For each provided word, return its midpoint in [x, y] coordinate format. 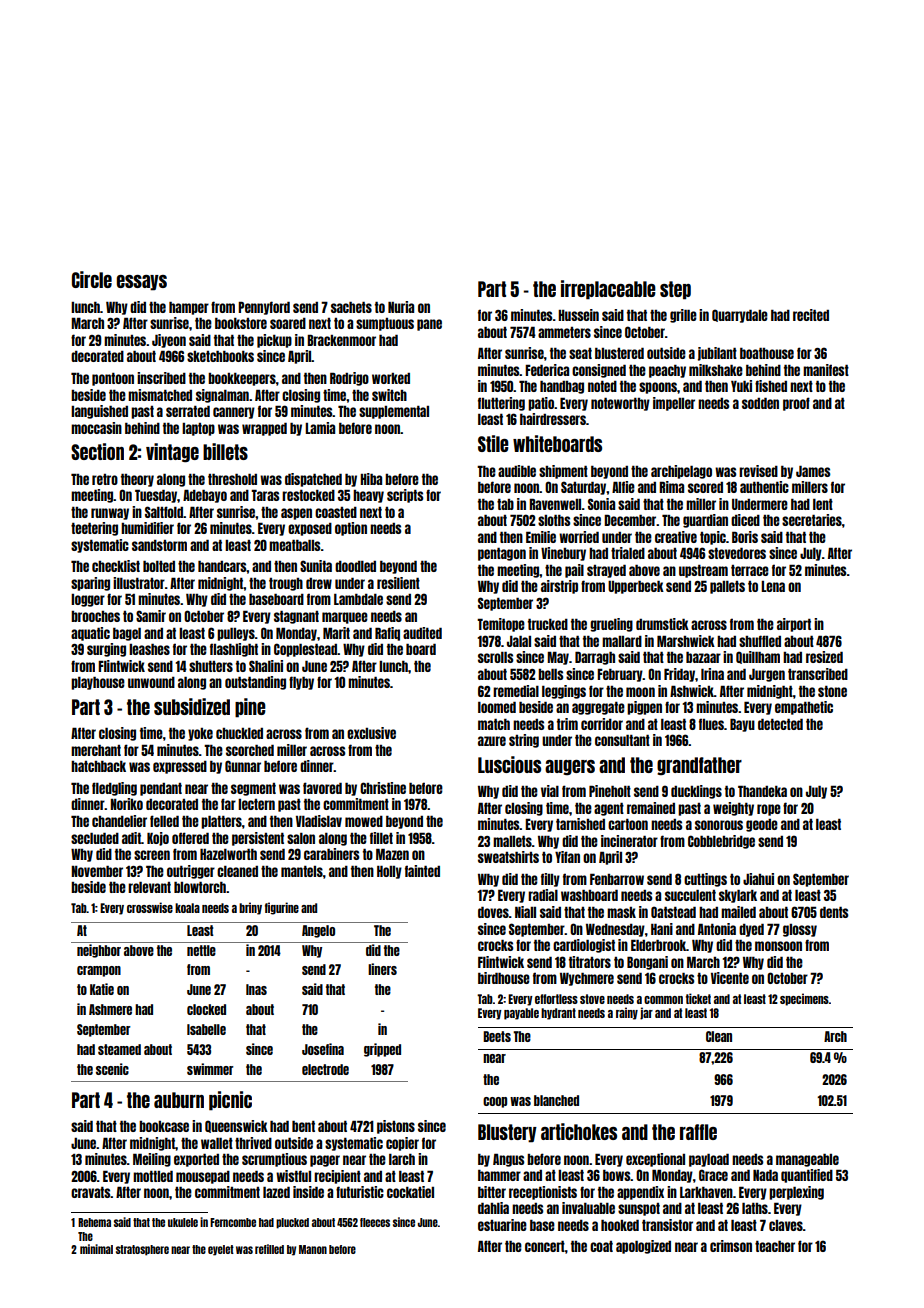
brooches [95, 616]
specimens [804, 999]
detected [780, 724]
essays [142, 283]
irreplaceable [608, 290]
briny [250, 908]
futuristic [360, 1192]
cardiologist [584, 946]
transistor [667, 1225]
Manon [313, 1249]
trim [567, 724]
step [675, 290]
